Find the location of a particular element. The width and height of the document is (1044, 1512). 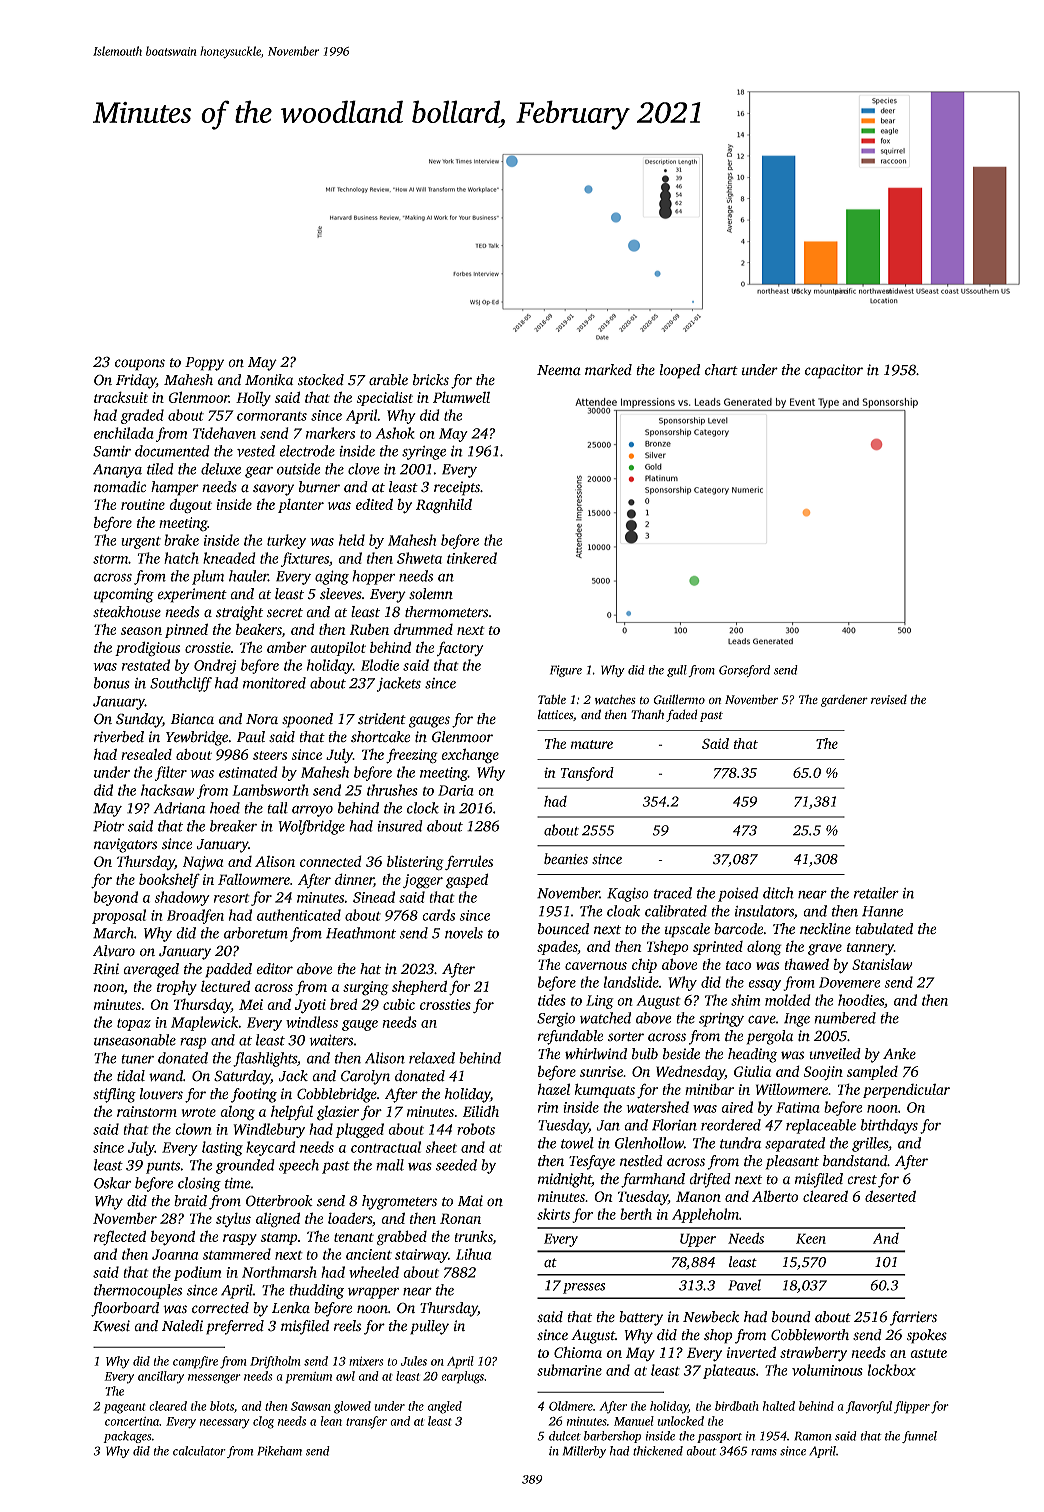

capacitor is located at coordinates (834, 371).
